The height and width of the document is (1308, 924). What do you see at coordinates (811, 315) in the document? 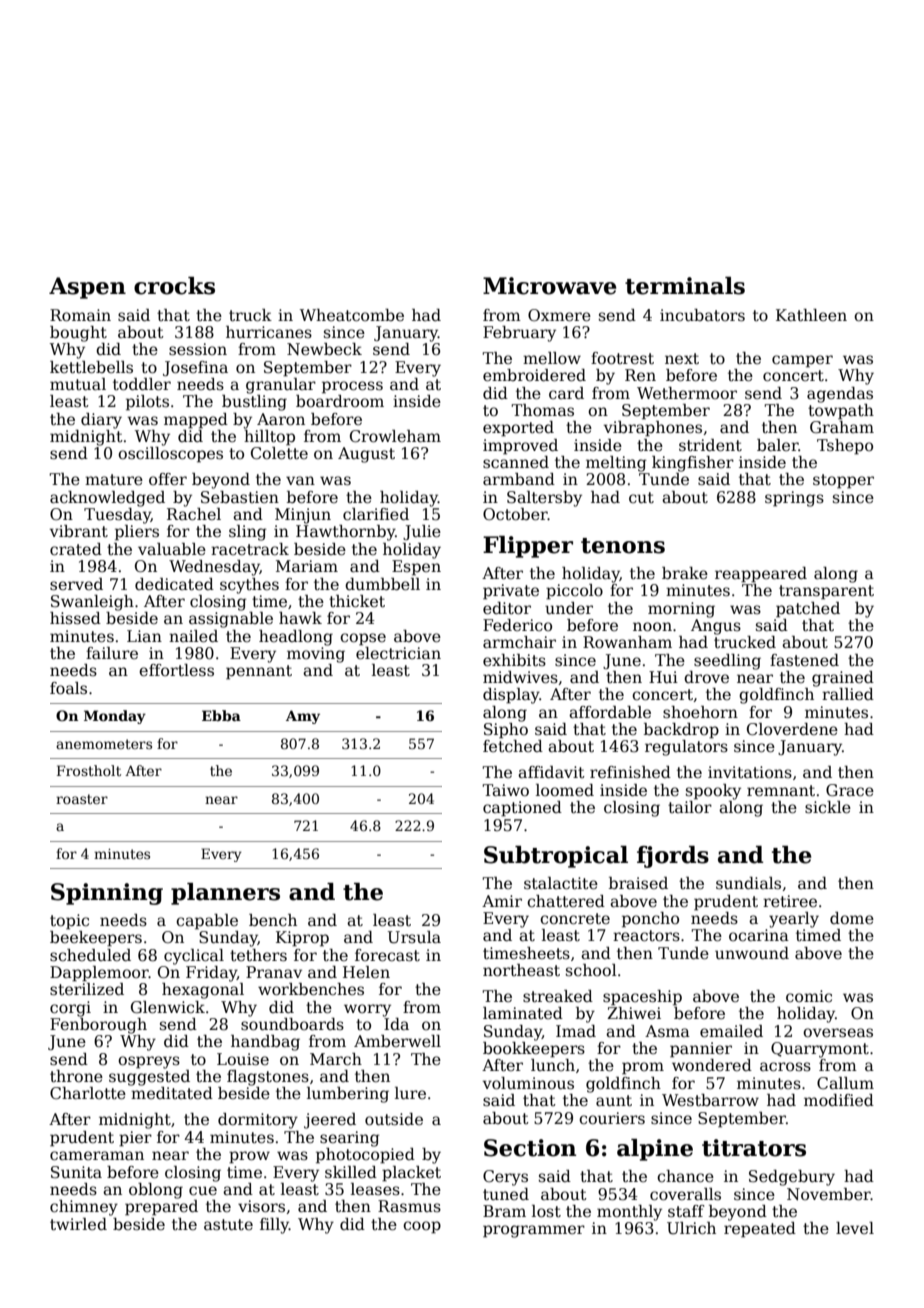
I see `Kathleen` at bounding box center [811, 315].
